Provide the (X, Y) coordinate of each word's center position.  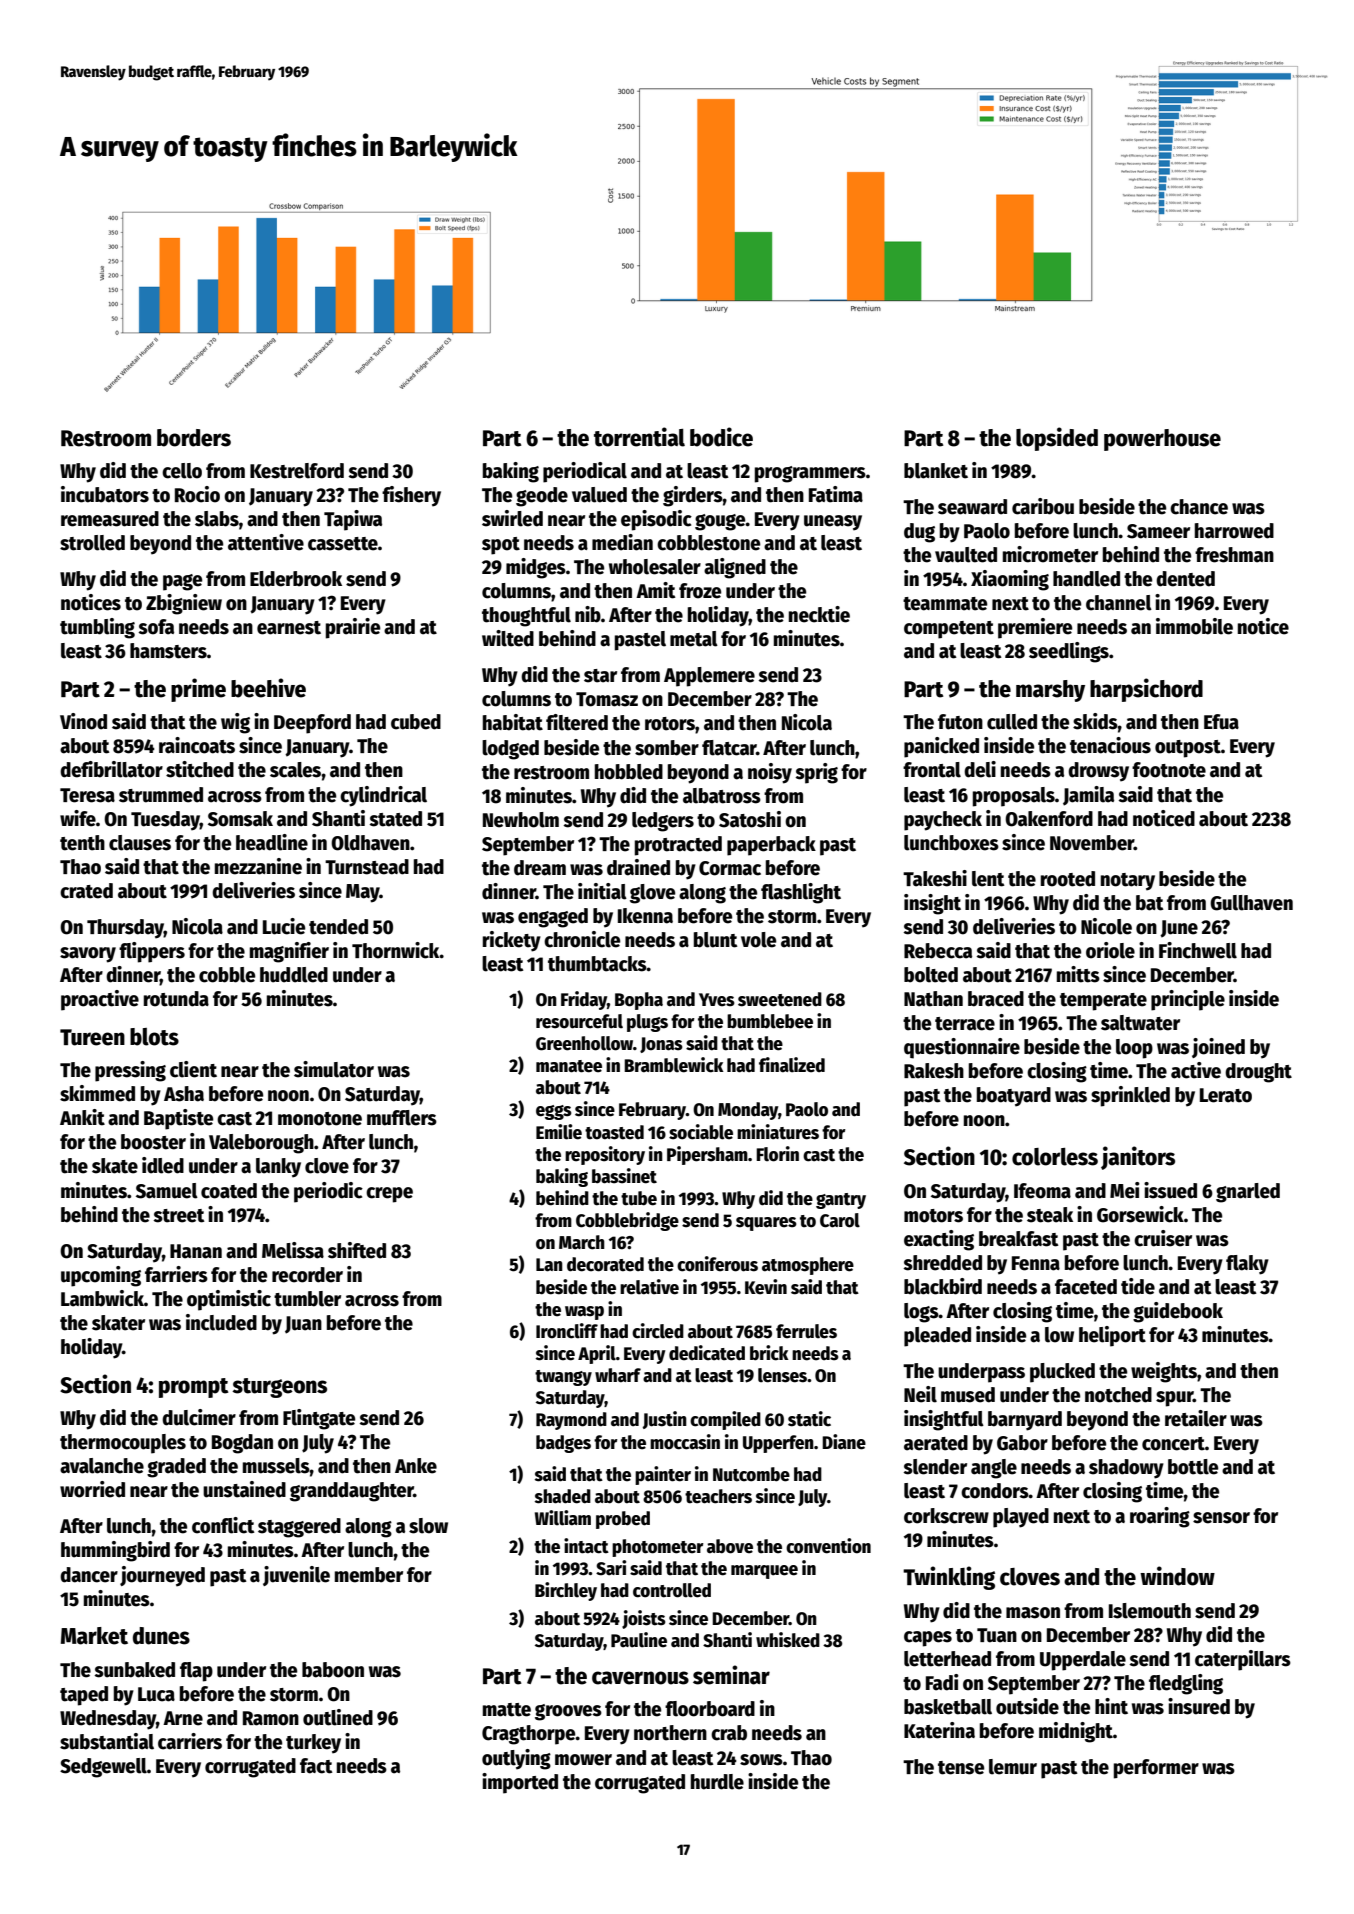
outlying (516, 1759)
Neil (920, 1394)
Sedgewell (103, 1768)
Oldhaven (370, 843)
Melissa (293, 1250)
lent (988, 879)
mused (968, 1395)
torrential (639, 437)
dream (540, 868)
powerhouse (1162, 440)
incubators (105, 494)
